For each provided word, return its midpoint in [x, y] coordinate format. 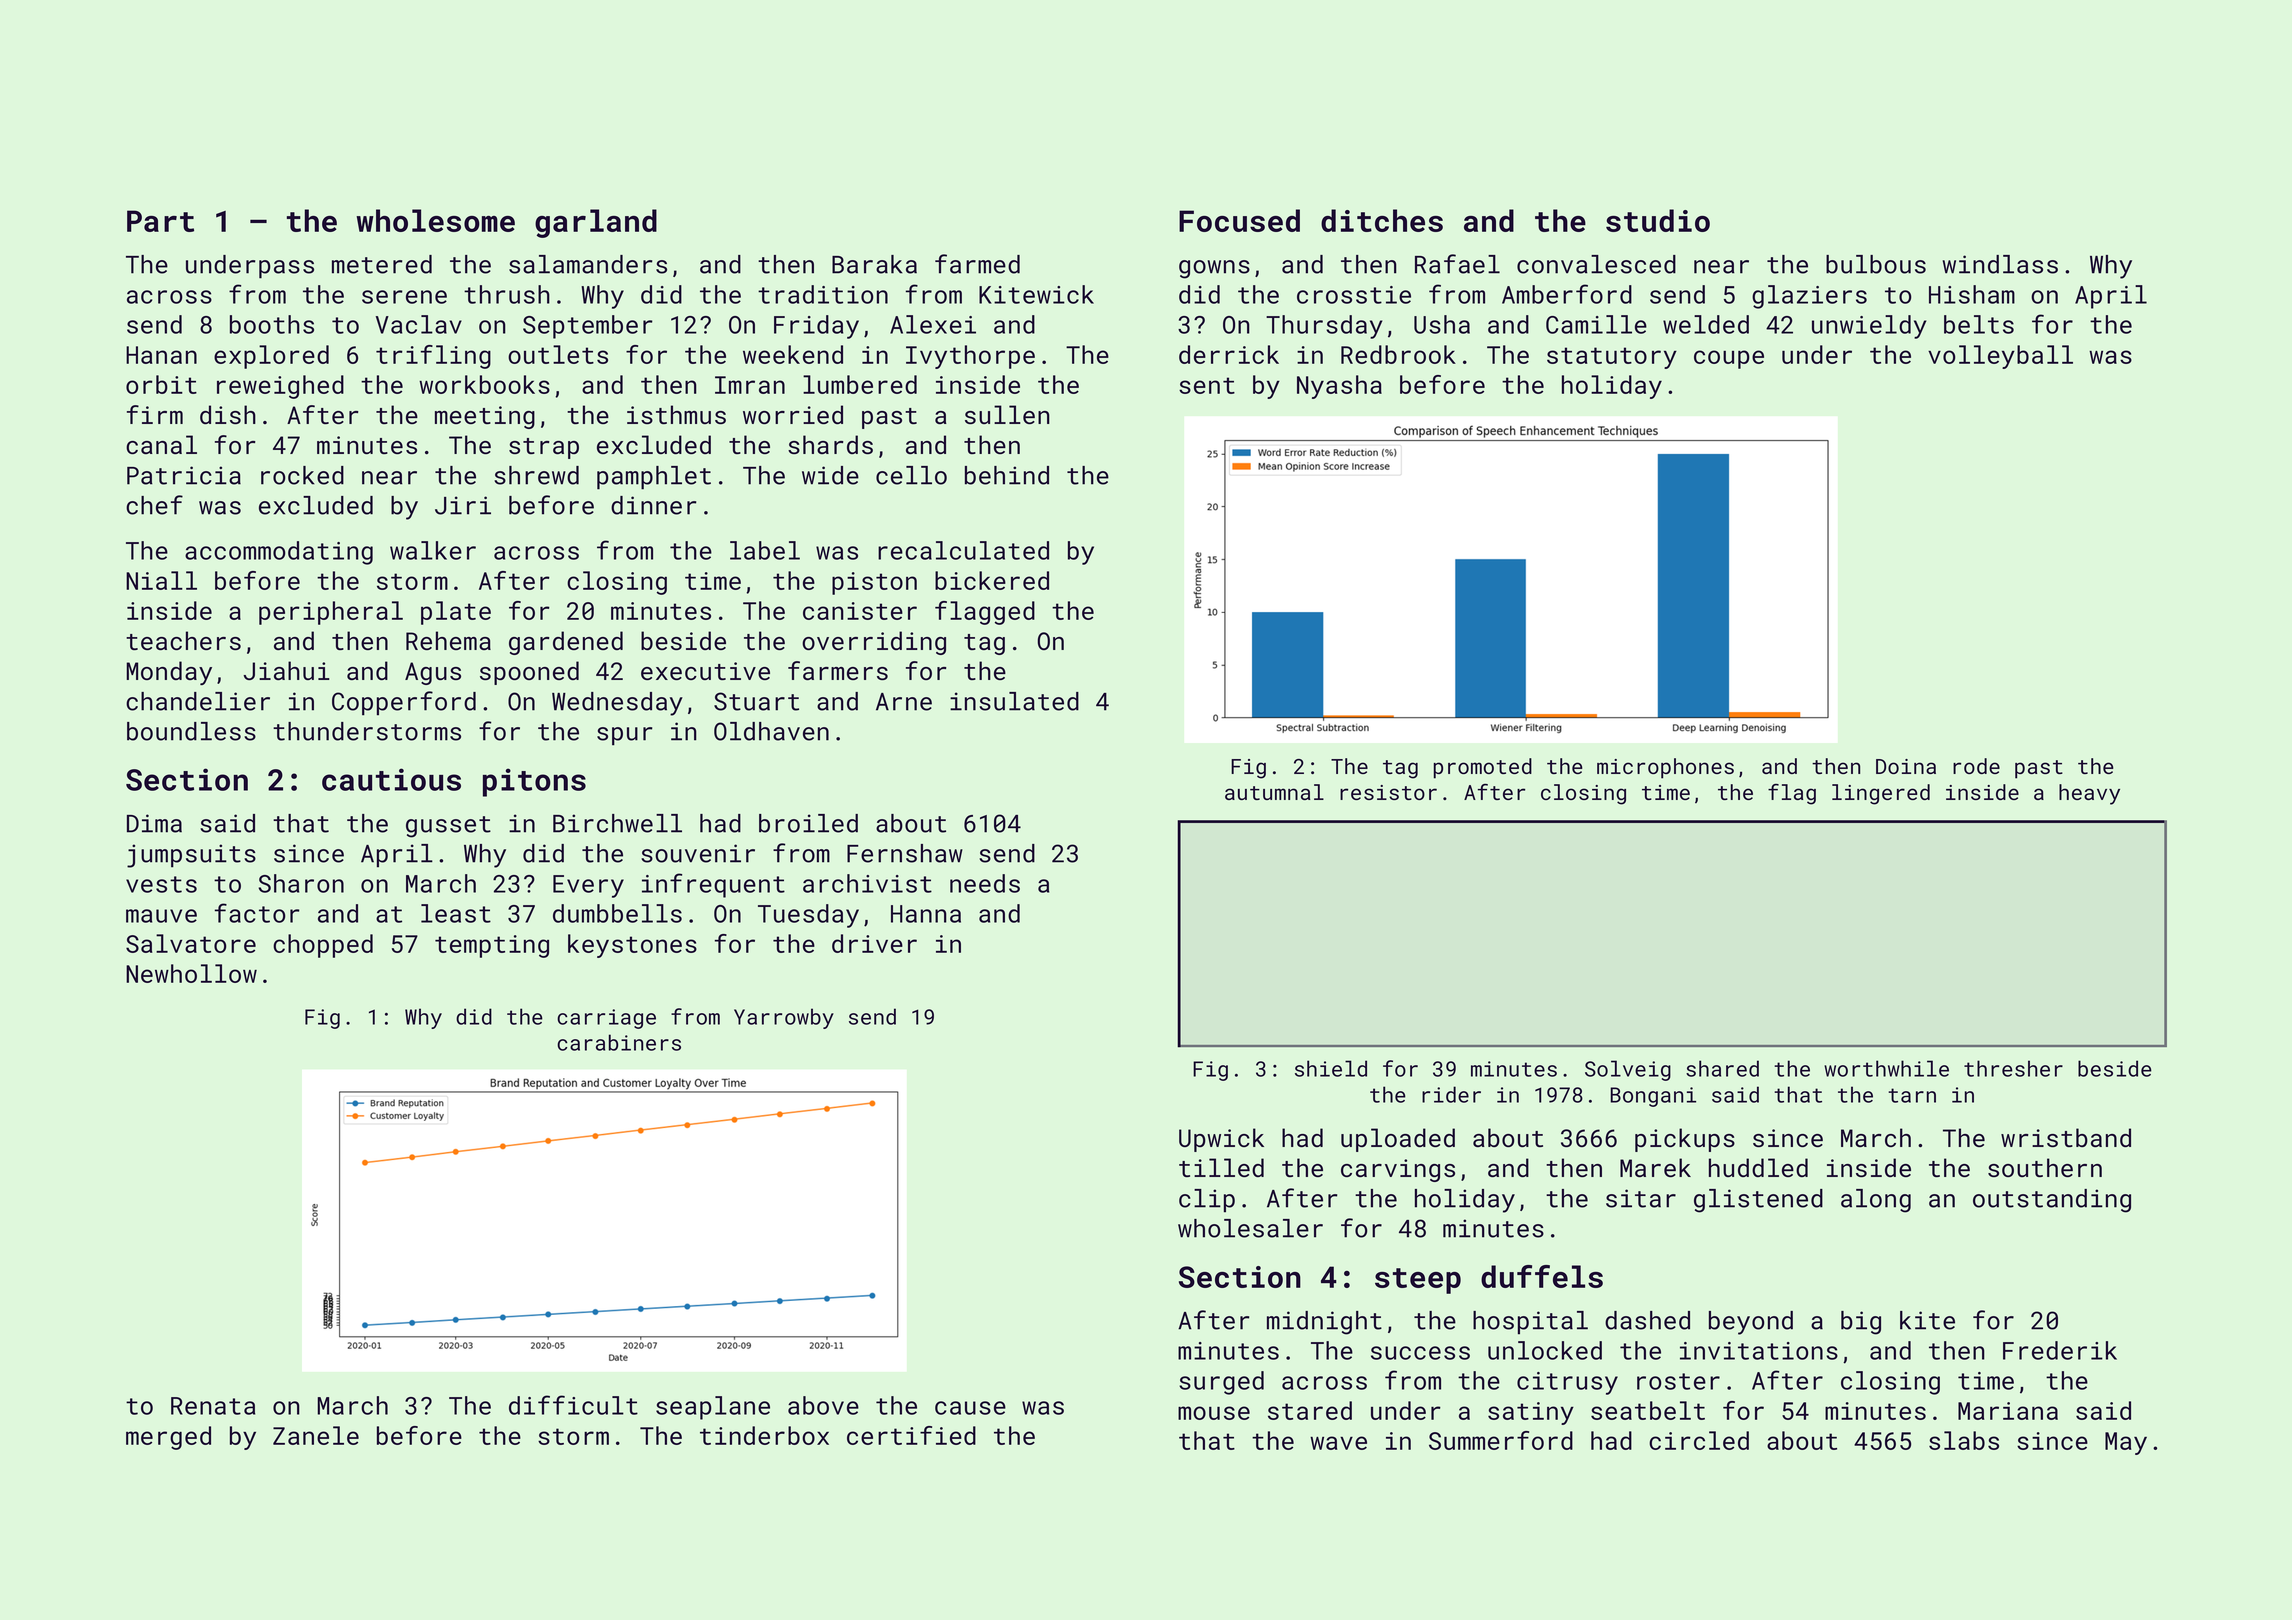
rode [1976, 766]
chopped [323, 946]
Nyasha [1339, 387]
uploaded [1398, 1140]
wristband [2066, 1137]
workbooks [484, 384]
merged [168, 1438]
